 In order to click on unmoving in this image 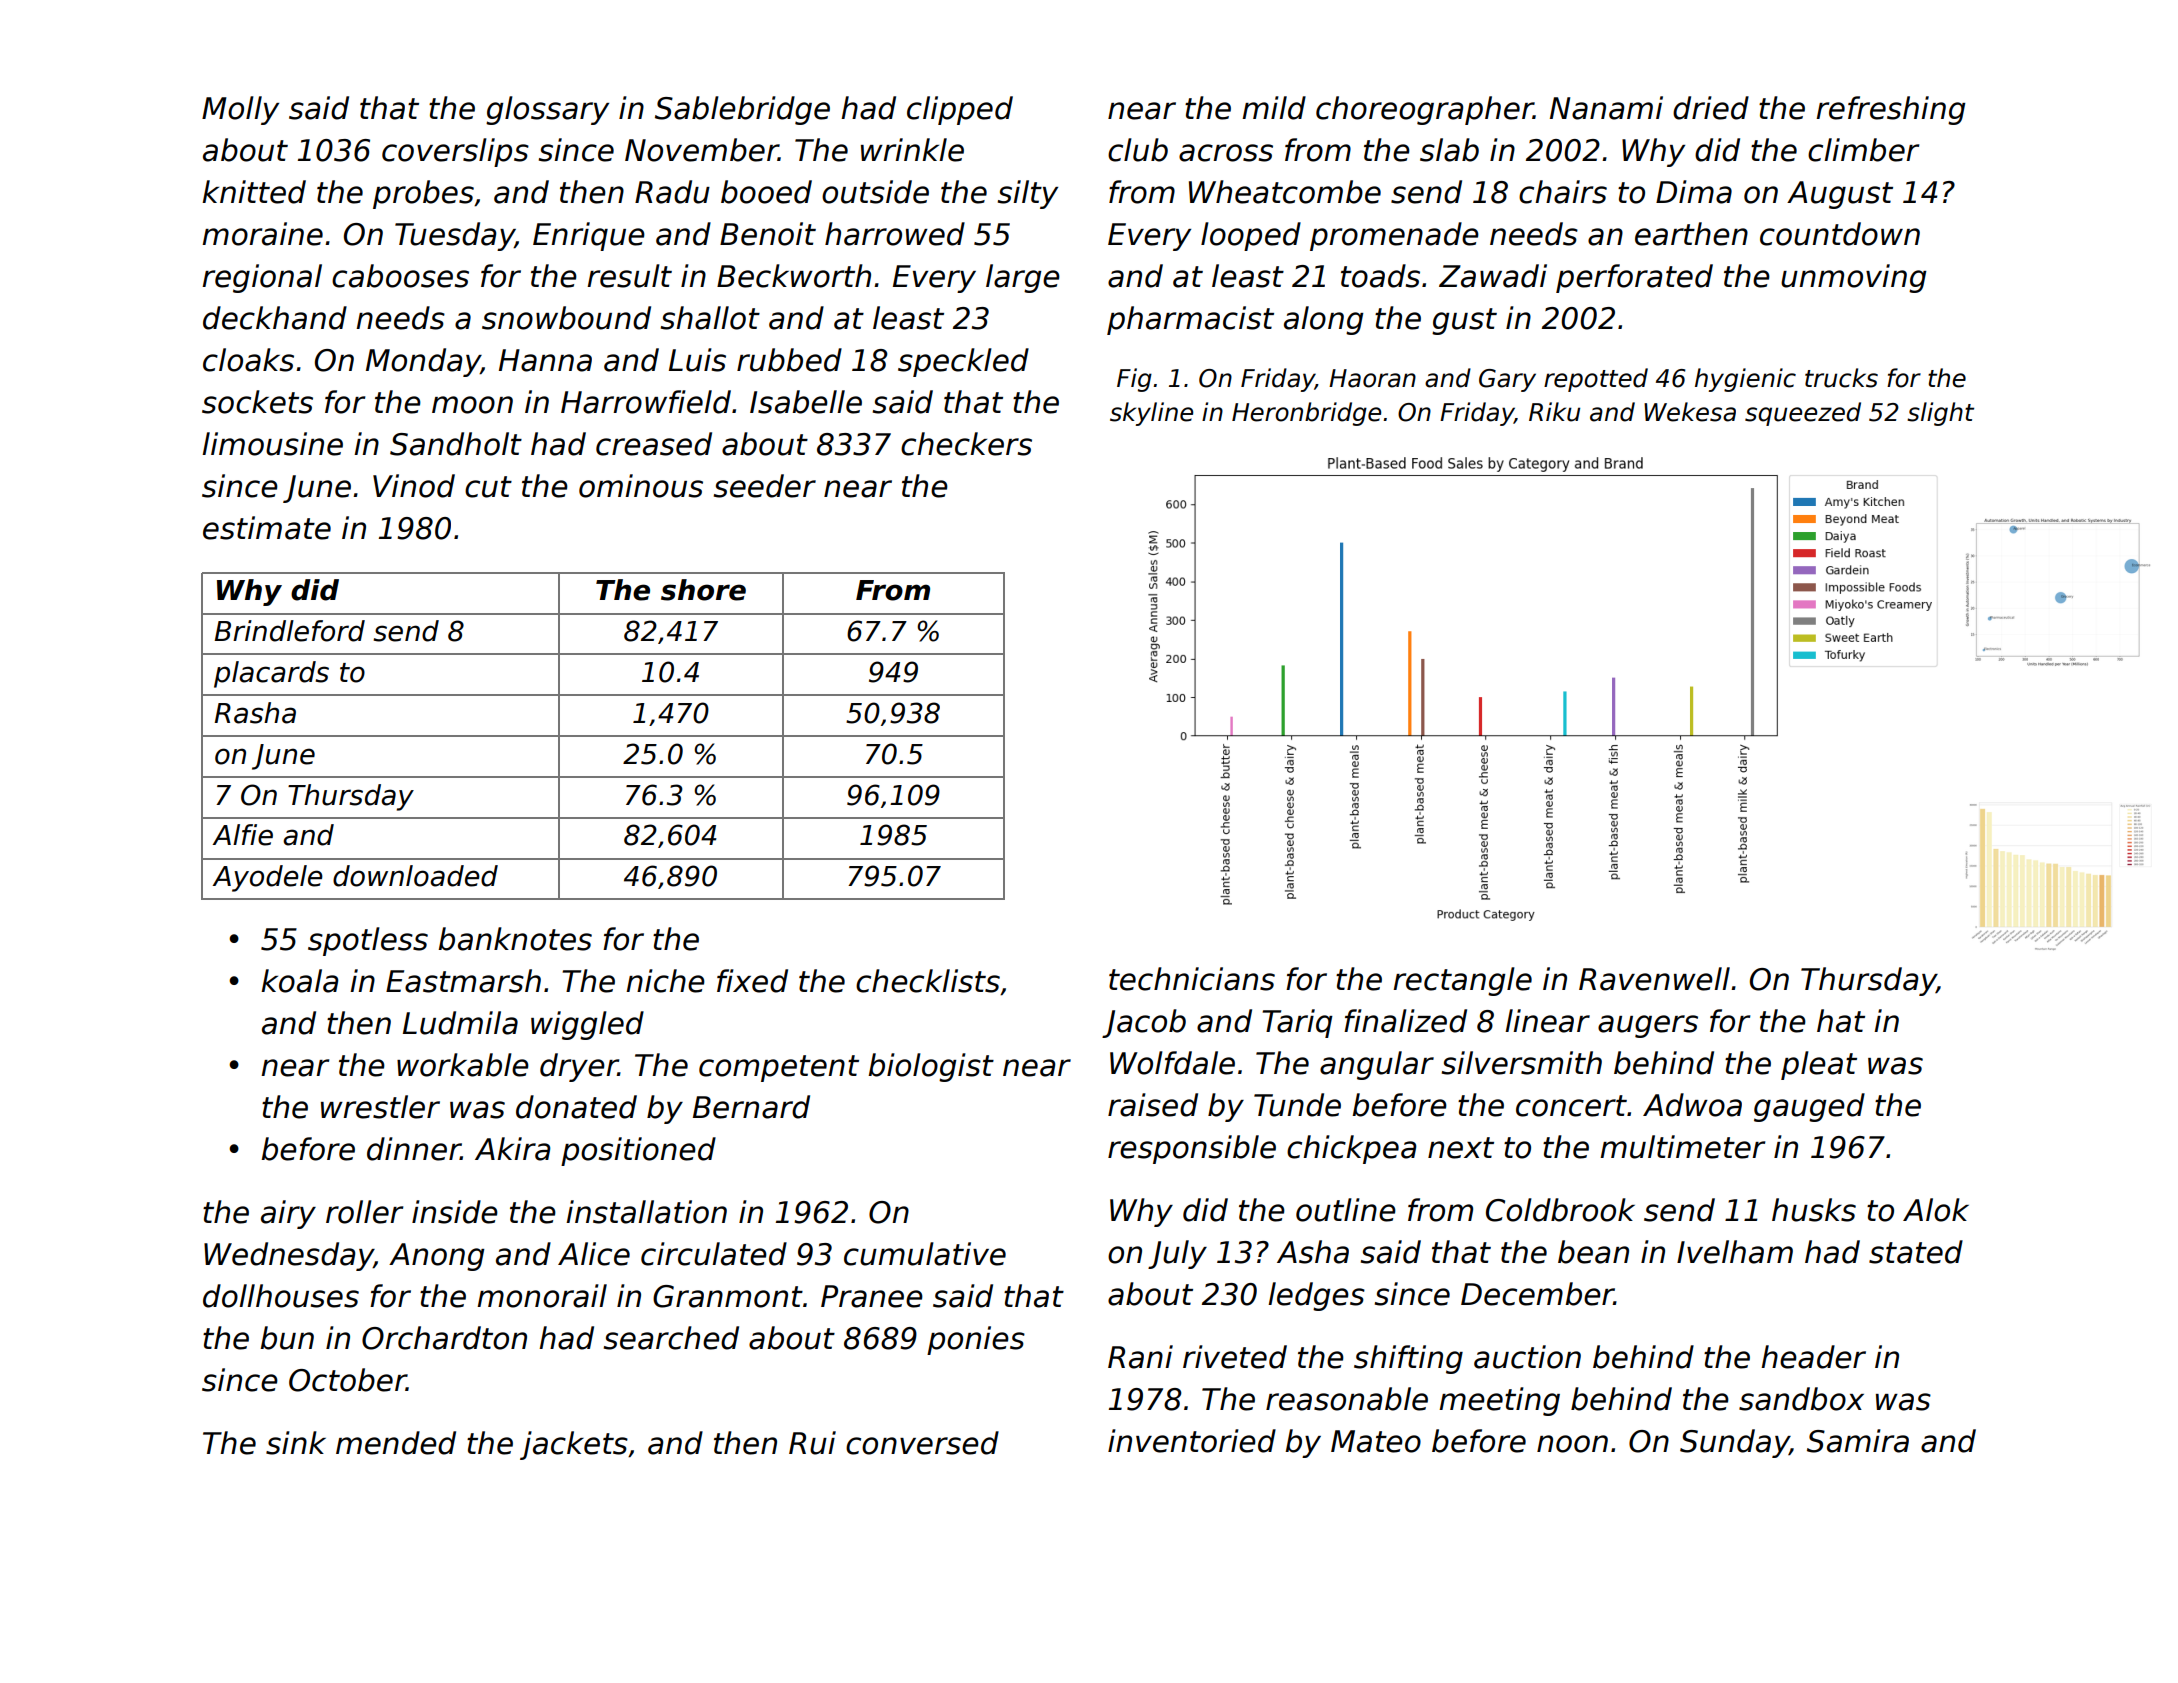, I will do `click(1853, 278)`.
